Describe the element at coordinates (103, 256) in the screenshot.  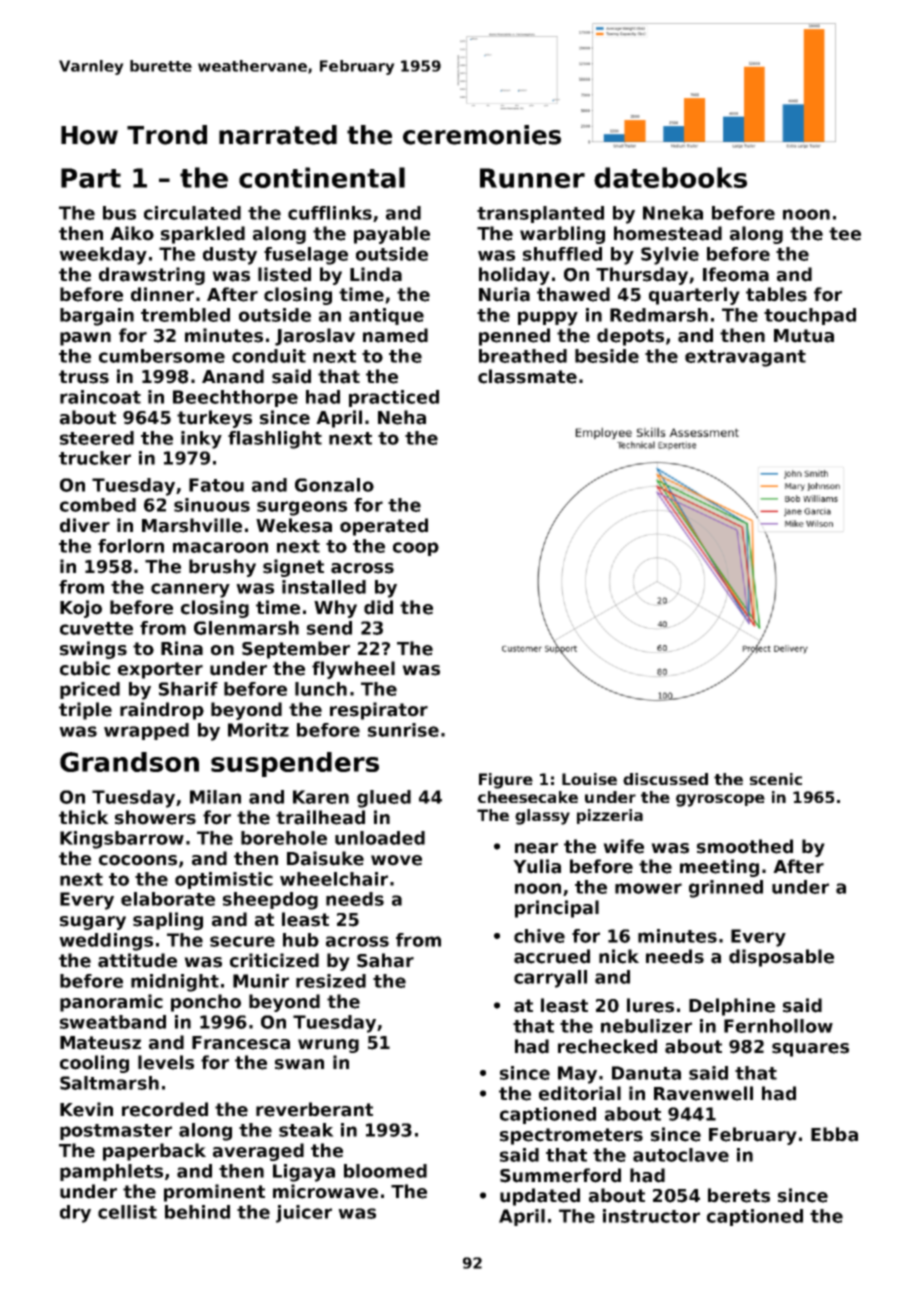
I see `weekday` at that location.
